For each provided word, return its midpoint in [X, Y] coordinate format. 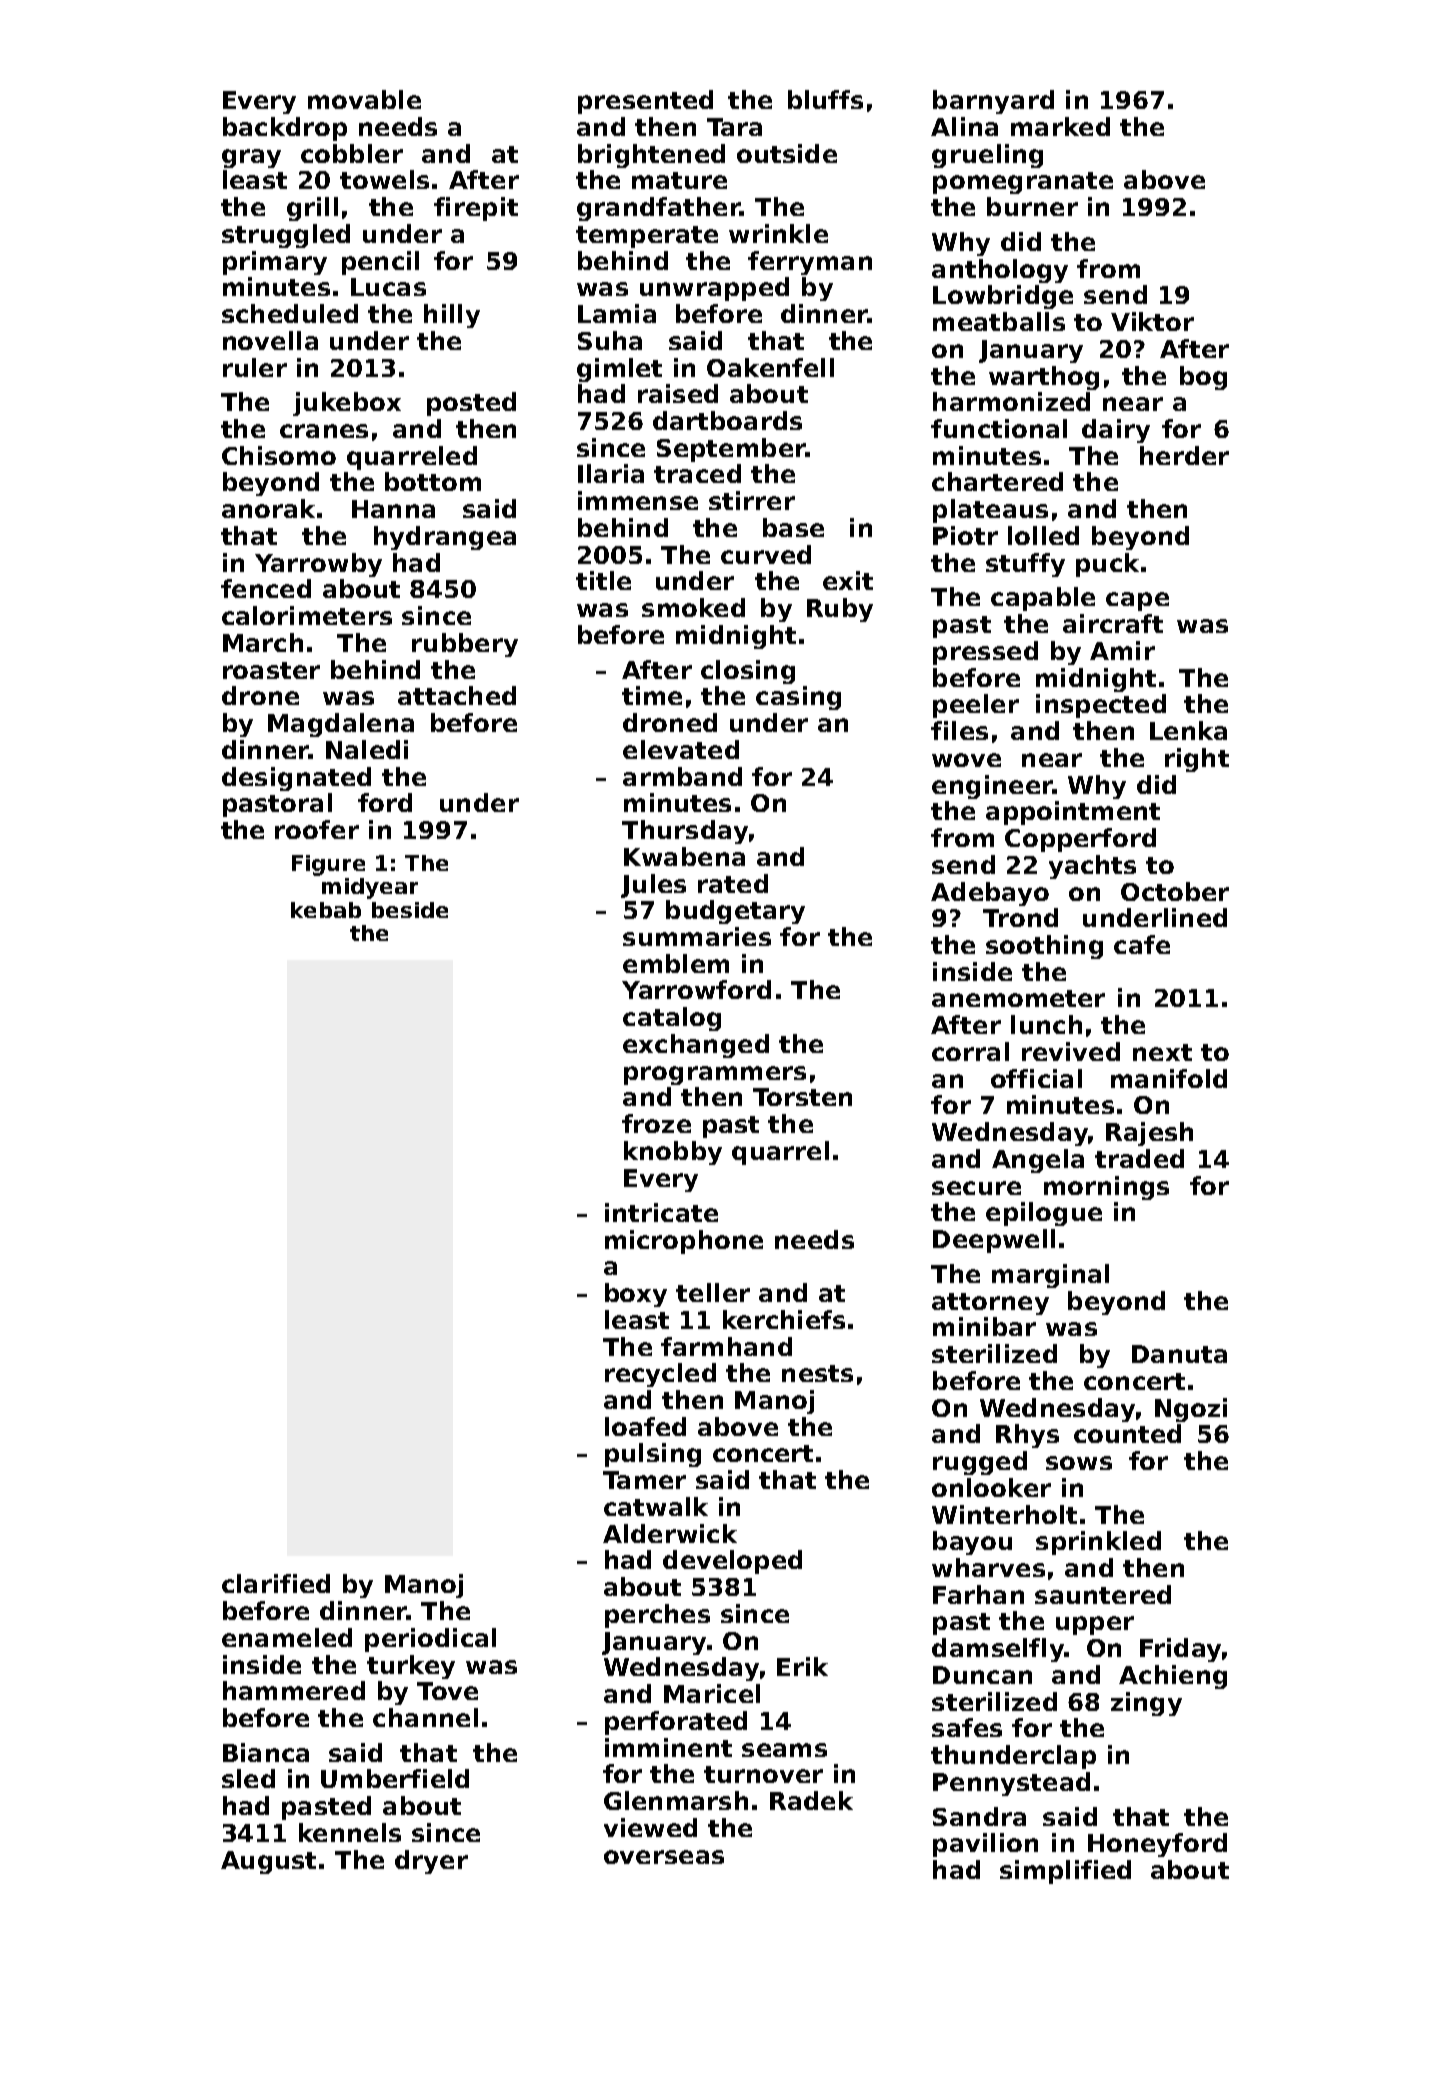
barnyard [993, 102]
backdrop [285, 129]
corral [970, 1051]
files [959, 730]
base [793, 527]
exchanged [696, 1046]
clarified [276, 1583]
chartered [997, 481]
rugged [980, 1463]
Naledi [367, 749]
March [263, 642]
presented [645, 102]
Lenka [1188, 730]
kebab [326, 910]
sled [248, 1778]
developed [732, 1562]
